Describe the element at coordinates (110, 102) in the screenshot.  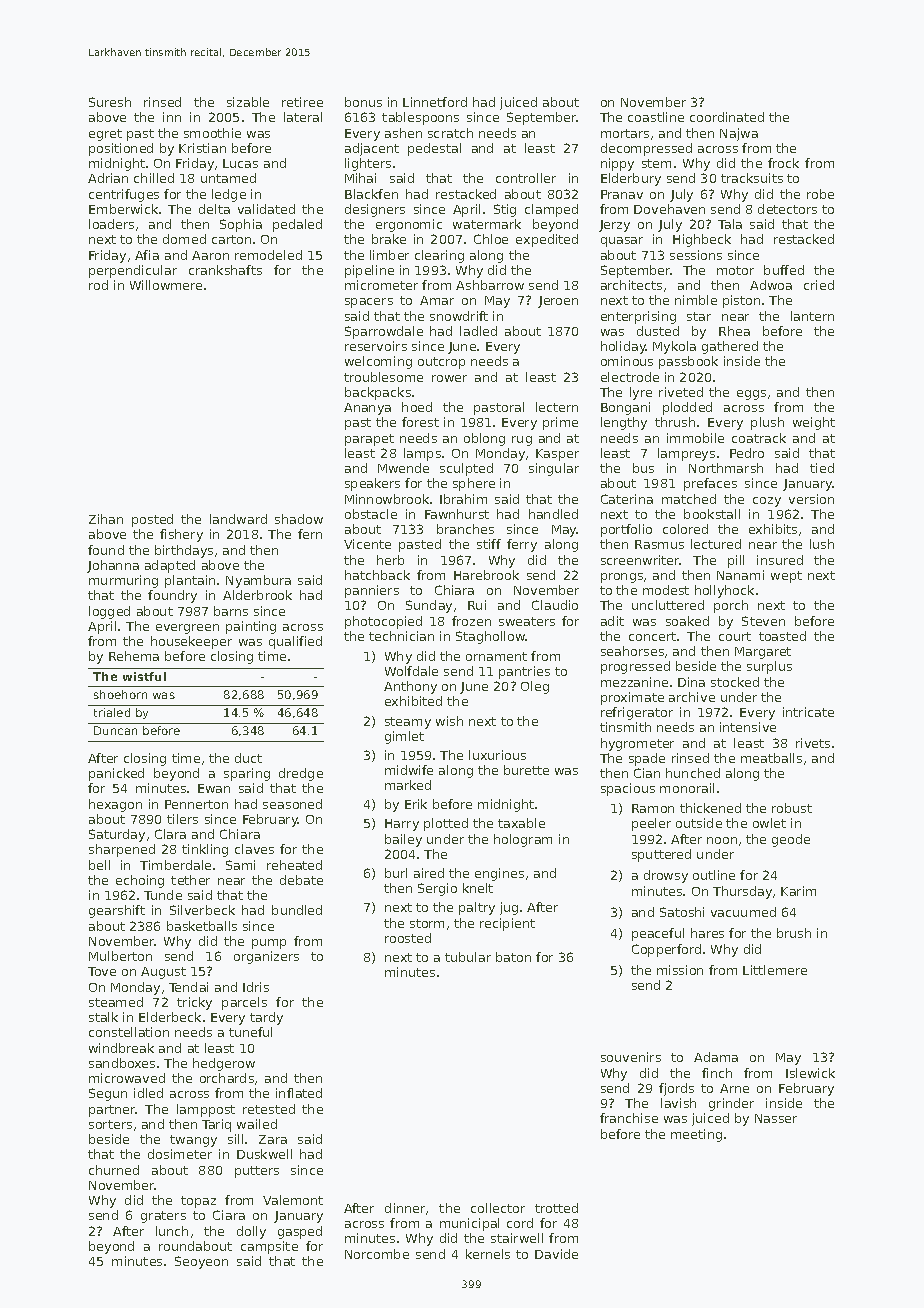
I see `Suresh` at that location.
